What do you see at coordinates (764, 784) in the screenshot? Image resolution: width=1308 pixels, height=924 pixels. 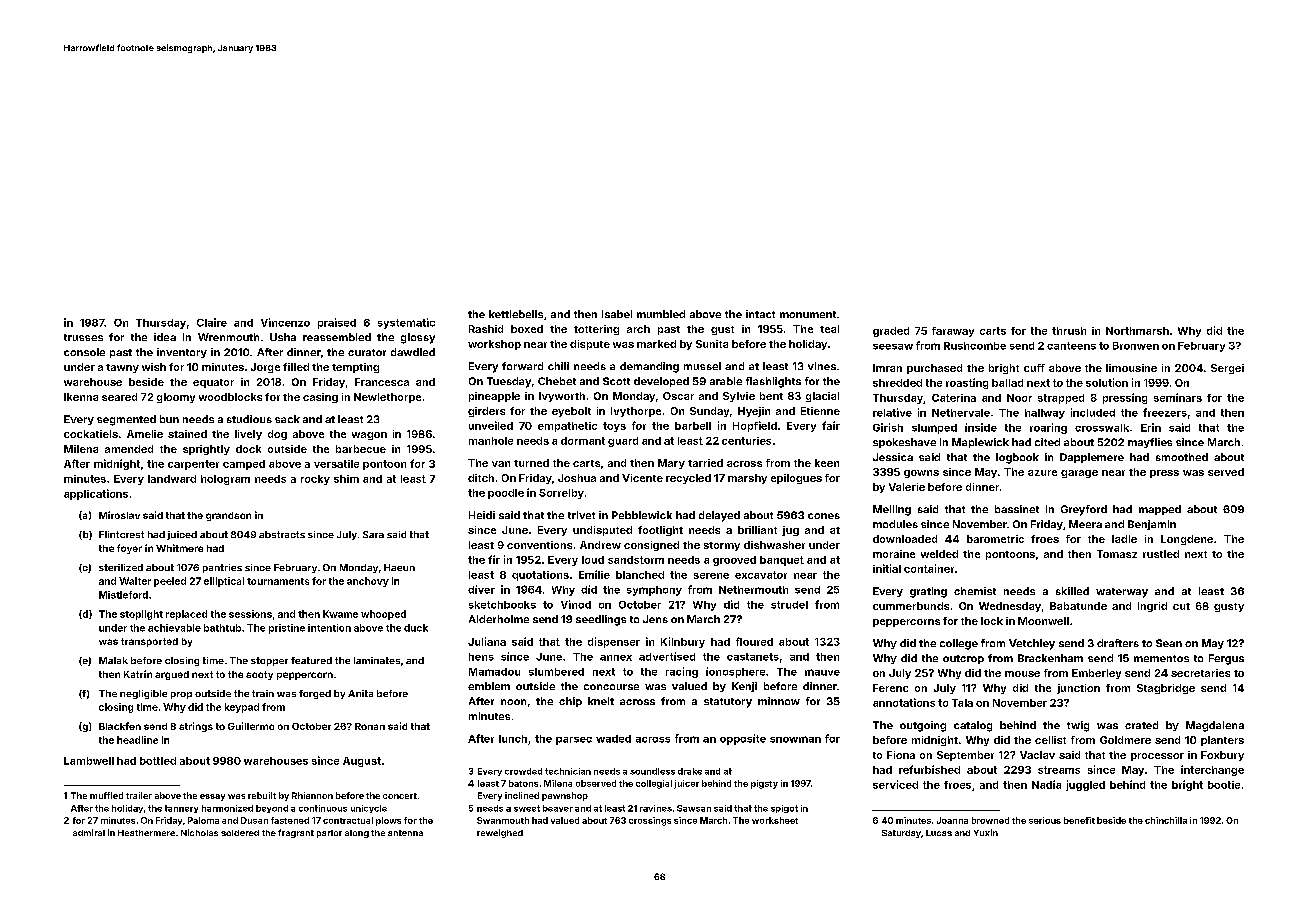 I see `pigsty` at bounding box center [764, 784].
